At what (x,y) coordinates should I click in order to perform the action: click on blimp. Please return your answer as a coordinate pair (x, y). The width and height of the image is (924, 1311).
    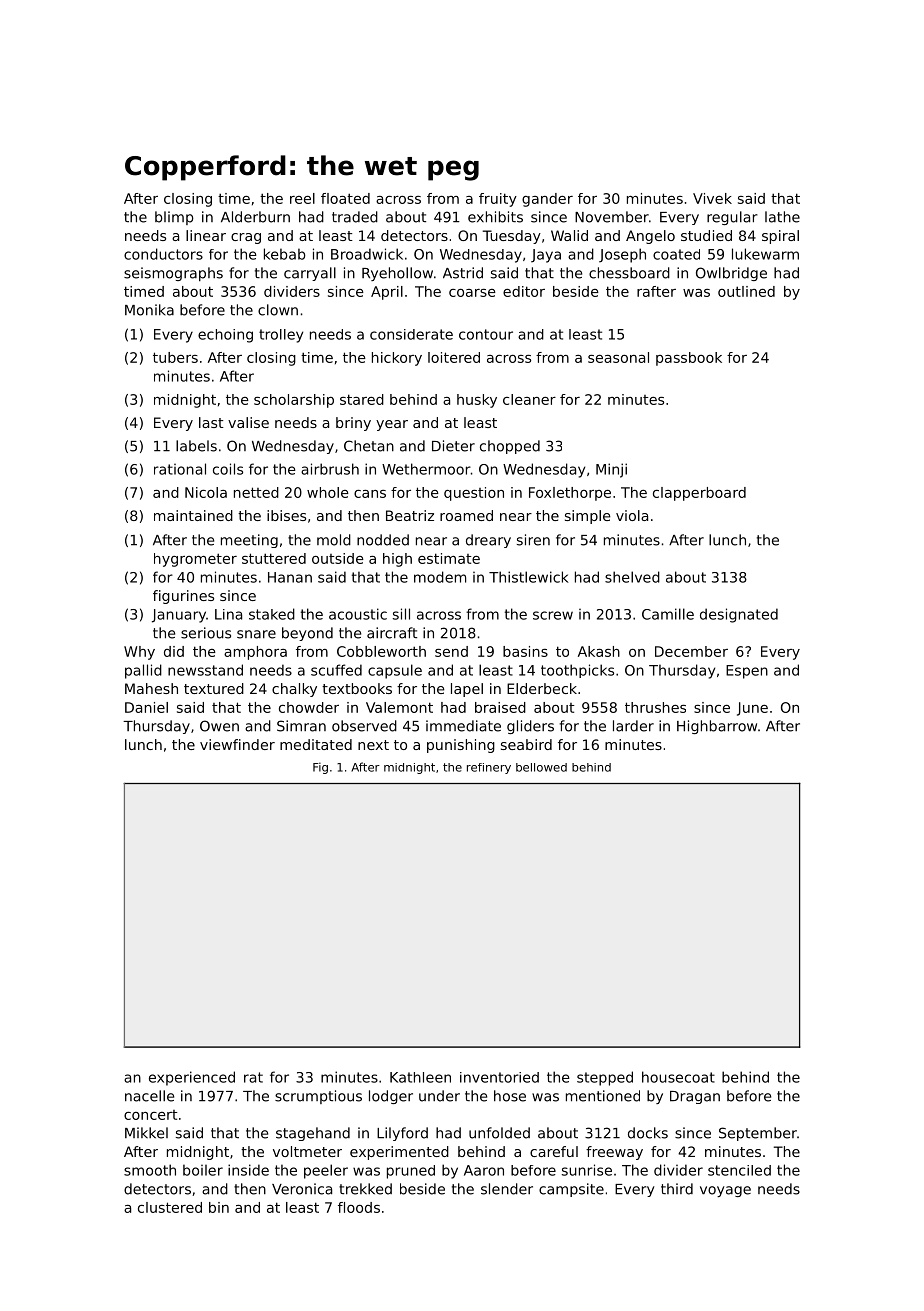
    Looking at the image, I should click on (174, 218).
